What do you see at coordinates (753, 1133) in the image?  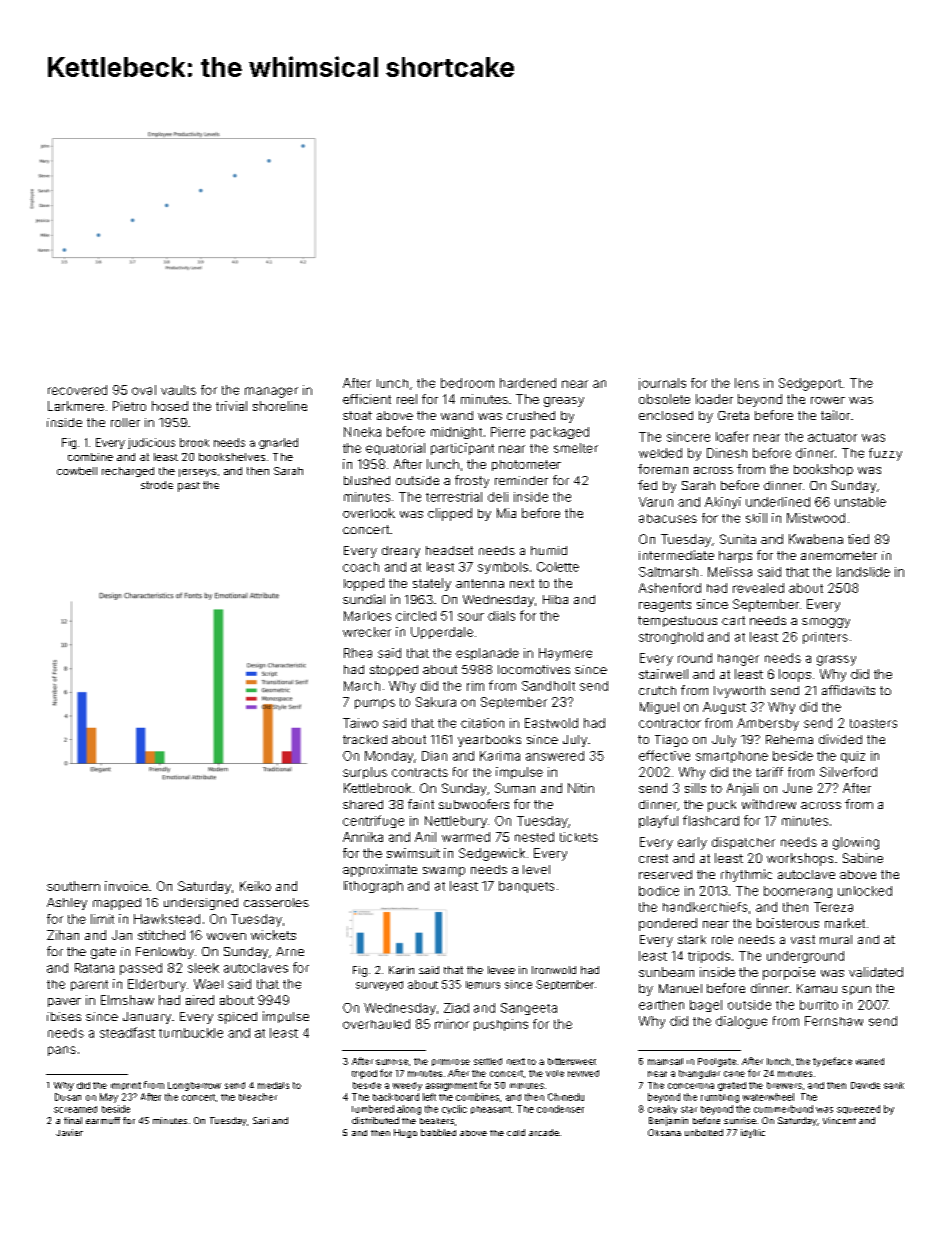 I see `idyllic` at bounding box center [753, 1133].
